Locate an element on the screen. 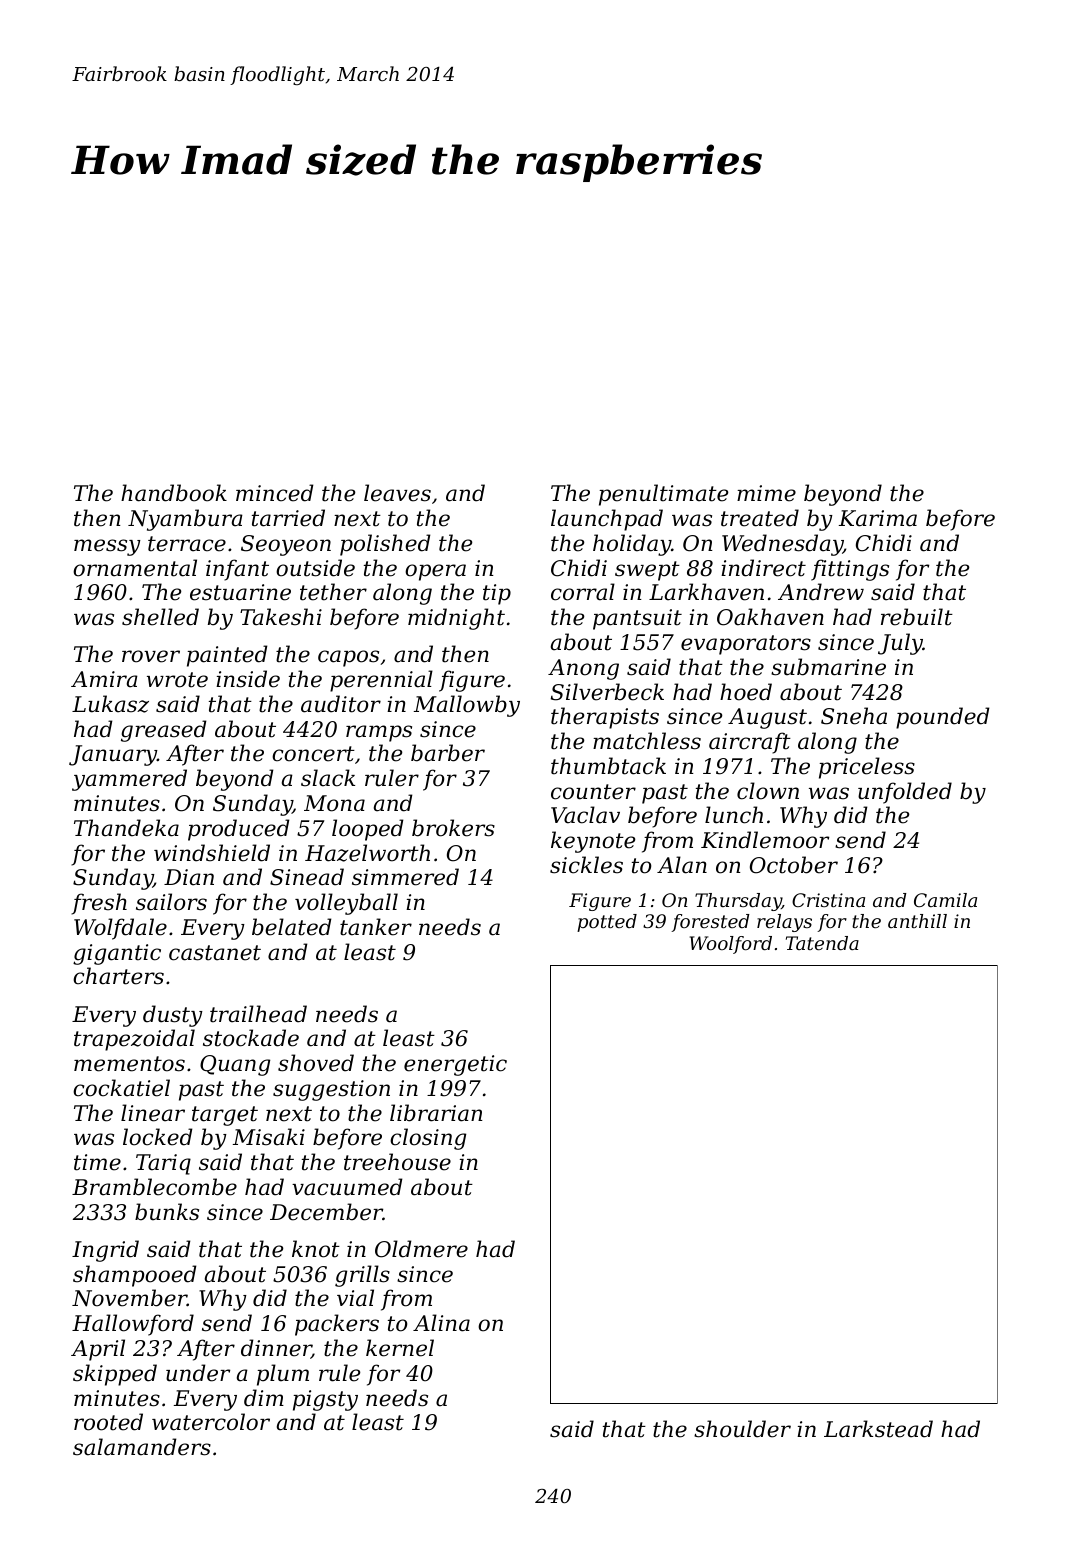  Oldmere is located at coordinates (421, 1249).
